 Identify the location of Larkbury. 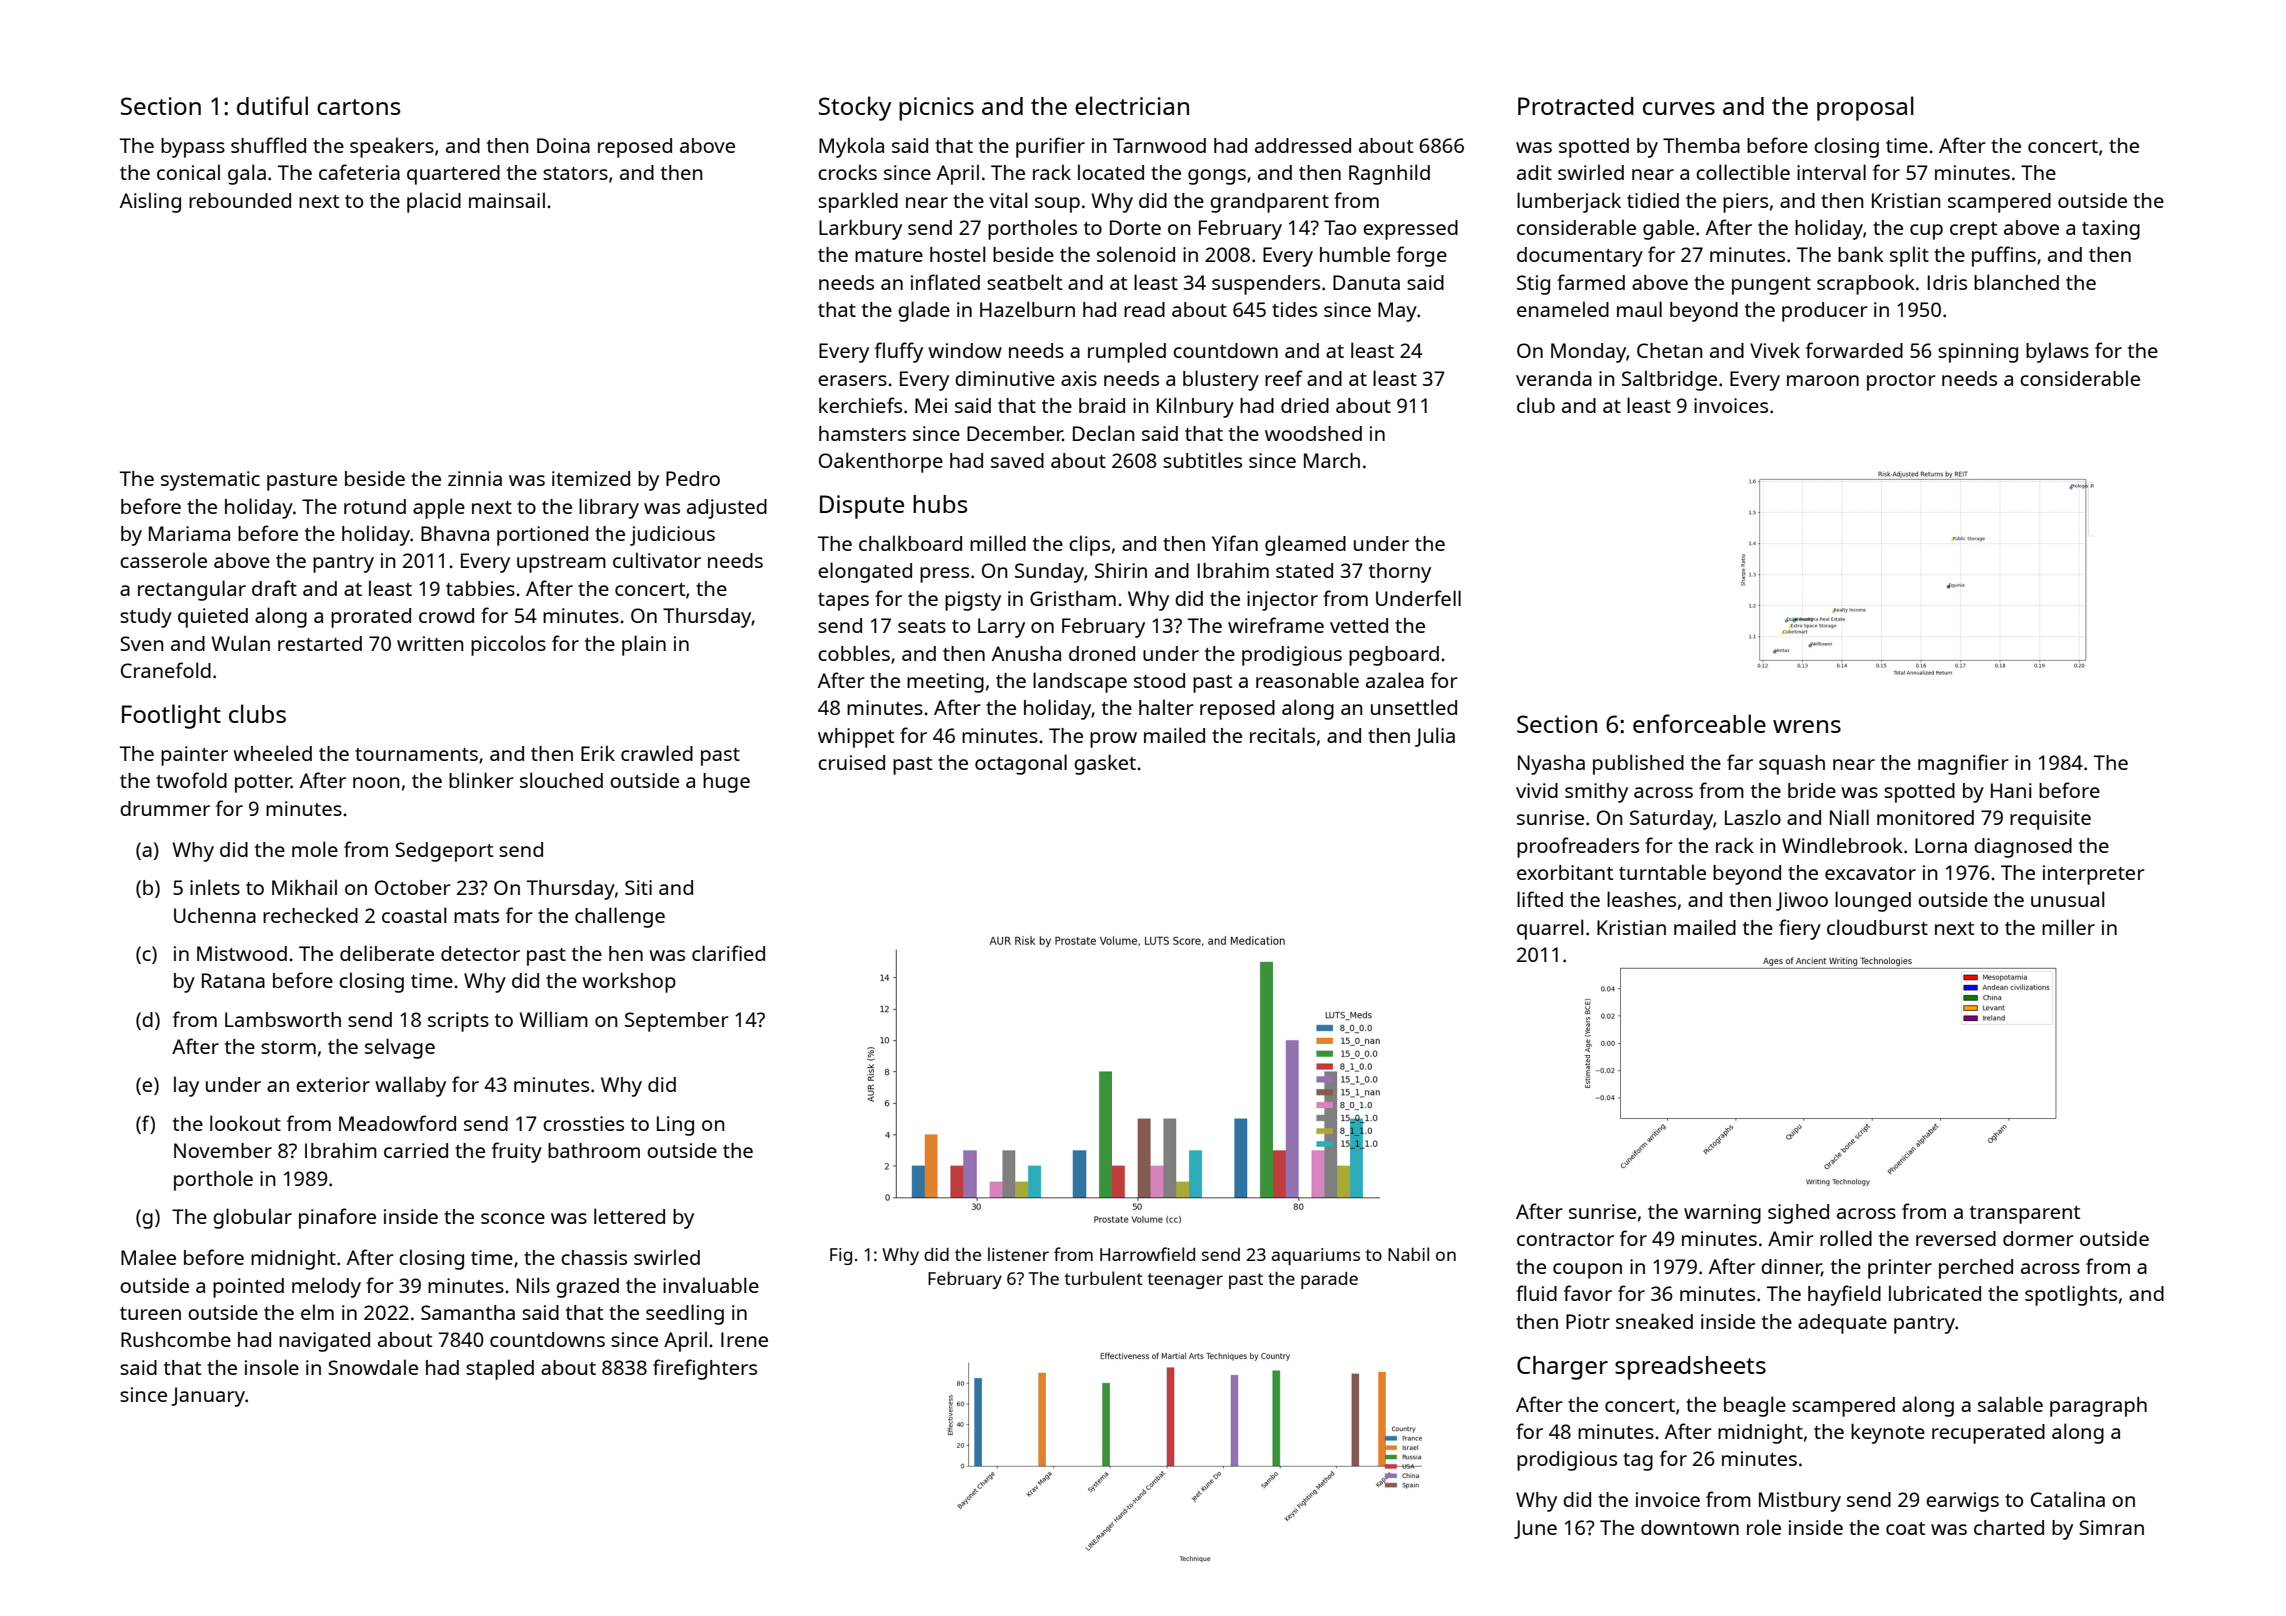
(860, 229).
